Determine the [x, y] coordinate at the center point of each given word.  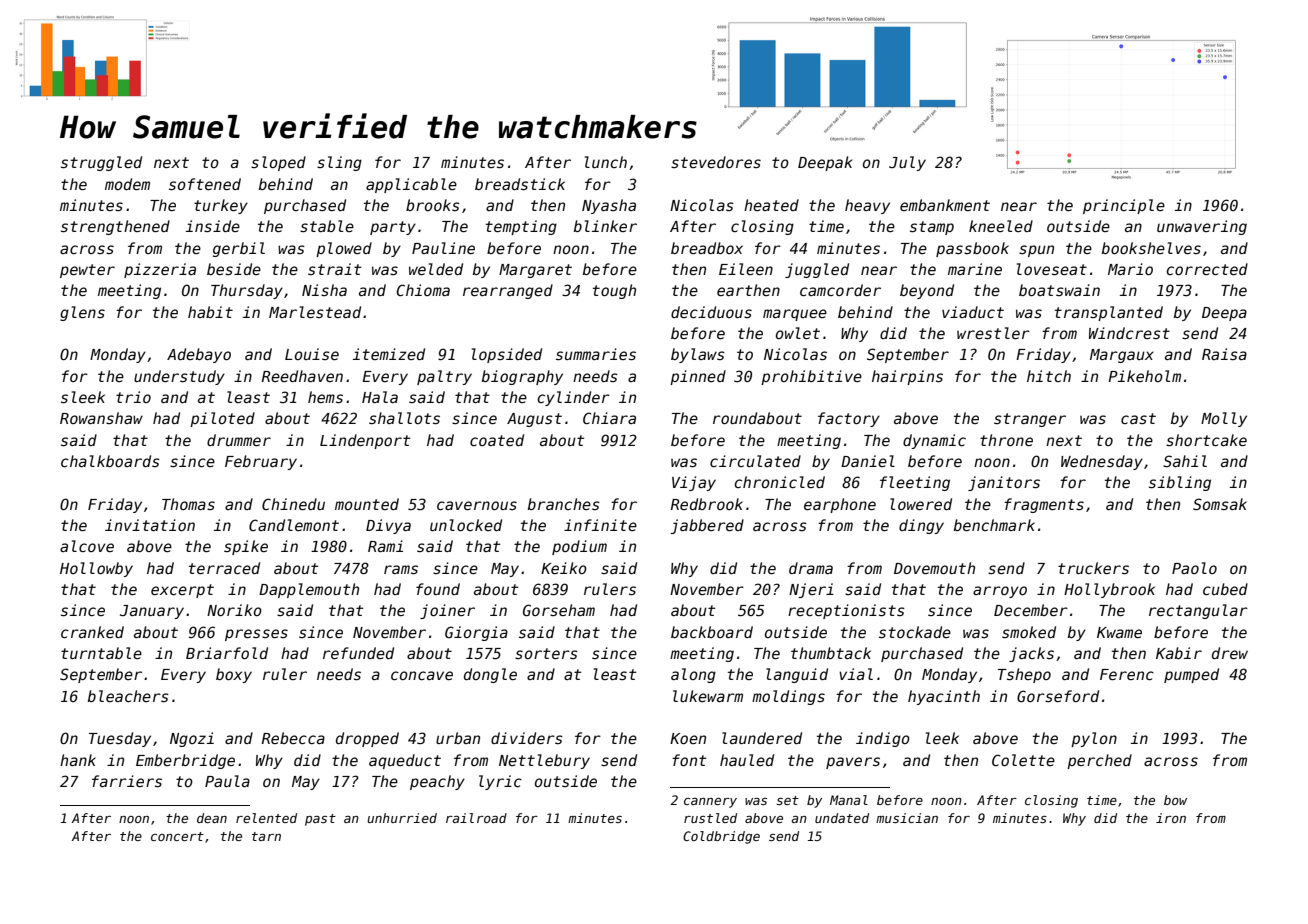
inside [213, 226]
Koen [688, 738]
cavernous [477, 505]
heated [771, 205]
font [689, 760]
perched [1099, 761]
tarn [266, 836]
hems [325, 397]
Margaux [1122, 356]
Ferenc [1127, 674]
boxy [234, 675]
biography [522, 377]
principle [1124, 206]
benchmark [994, 525]
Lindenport [365, 441]
